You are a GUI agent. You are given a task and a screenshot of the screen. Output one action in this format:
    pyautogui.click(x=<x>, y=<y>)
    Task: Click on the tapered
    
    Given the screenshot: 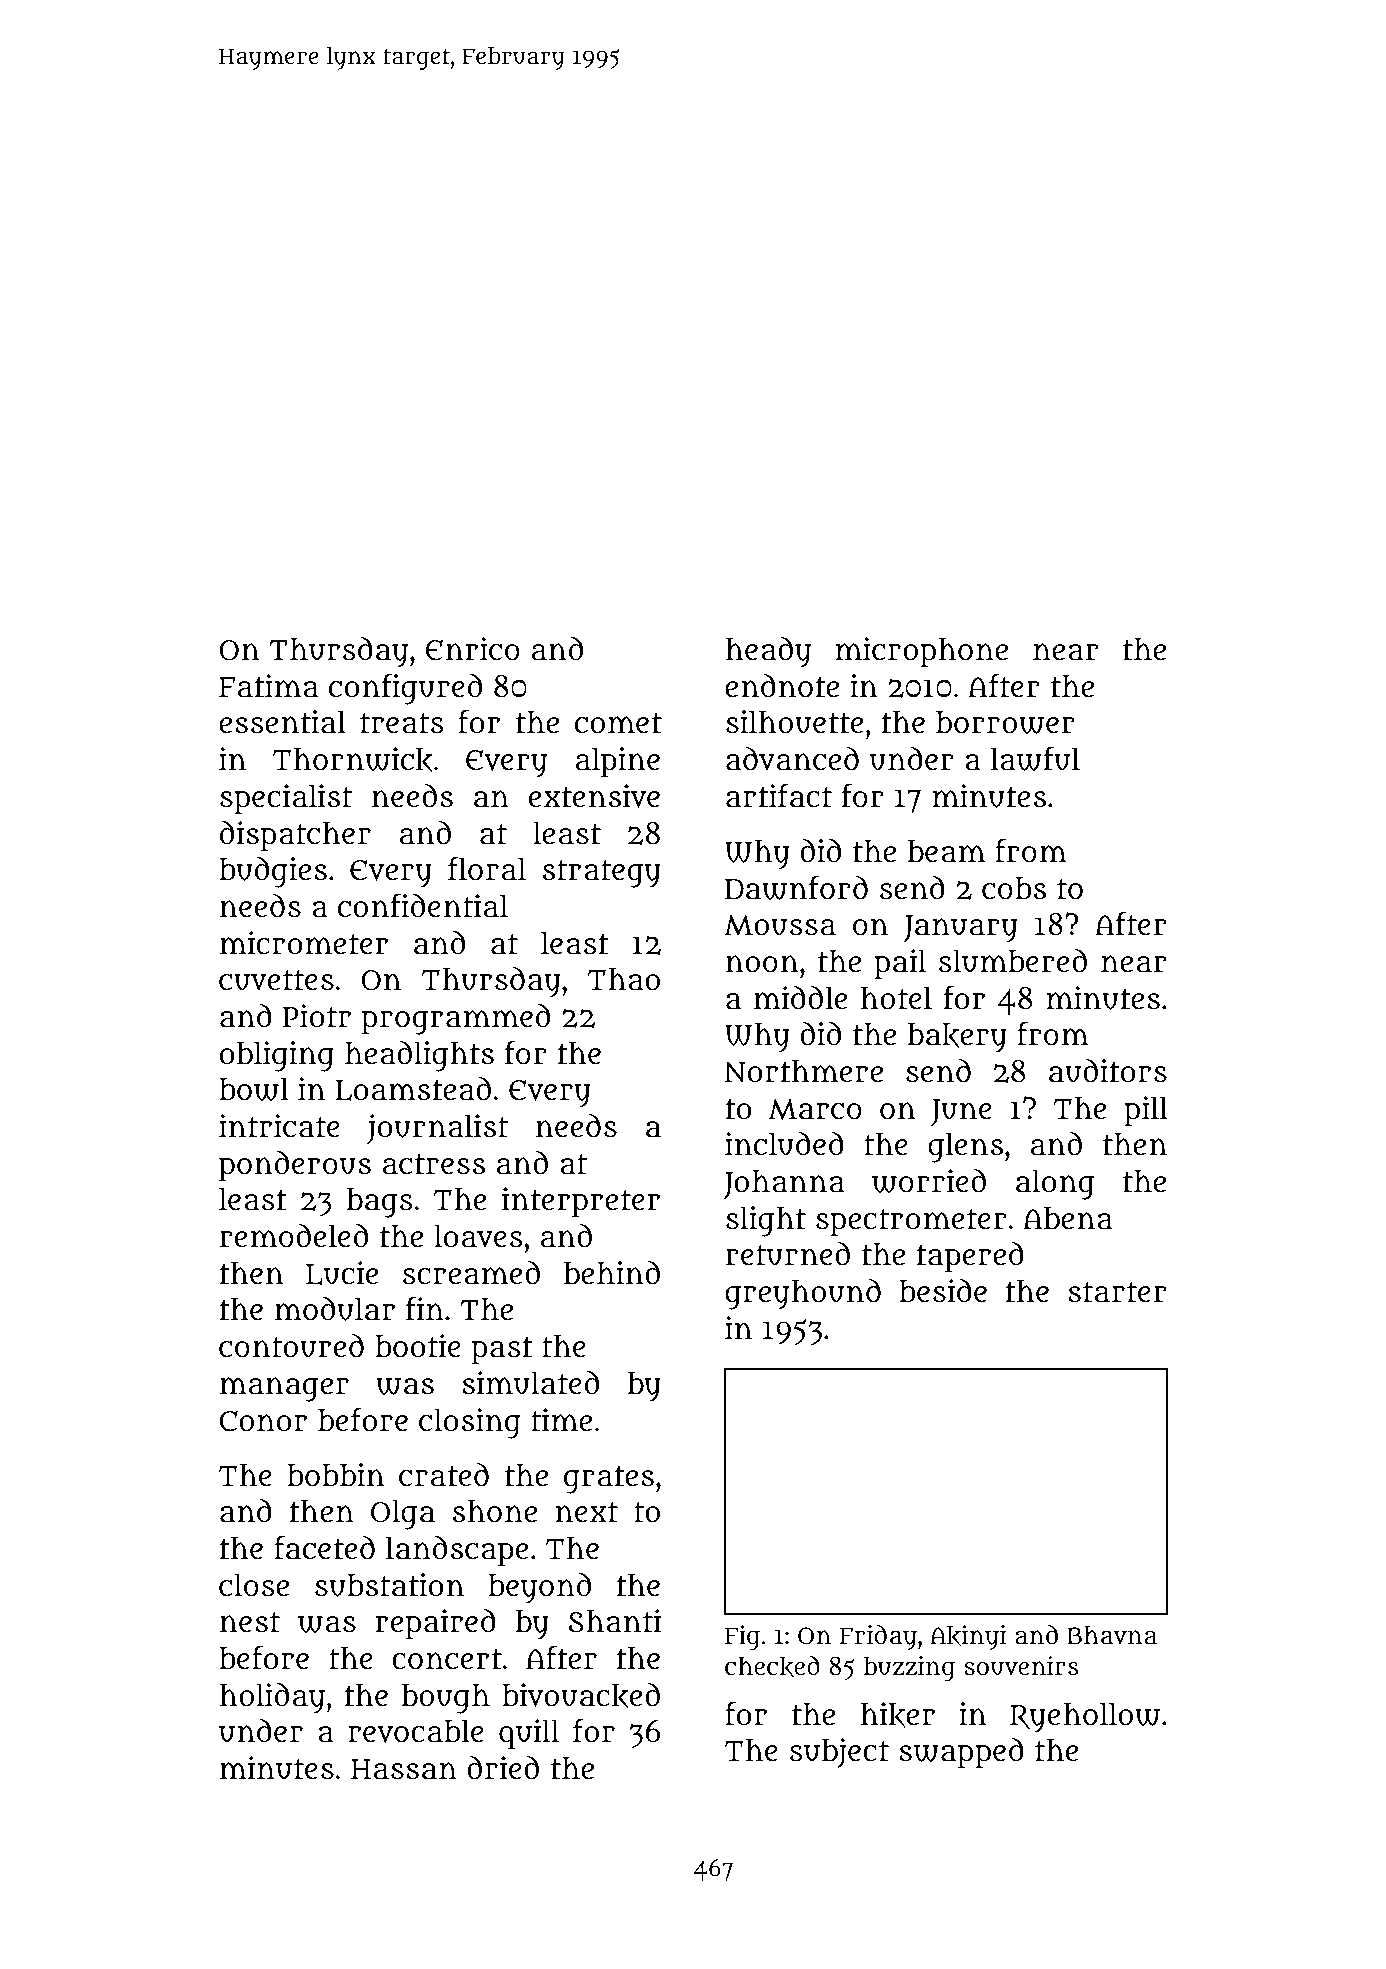 What is the action you would take?
    pyautogui.click(x=970, y=1257)
